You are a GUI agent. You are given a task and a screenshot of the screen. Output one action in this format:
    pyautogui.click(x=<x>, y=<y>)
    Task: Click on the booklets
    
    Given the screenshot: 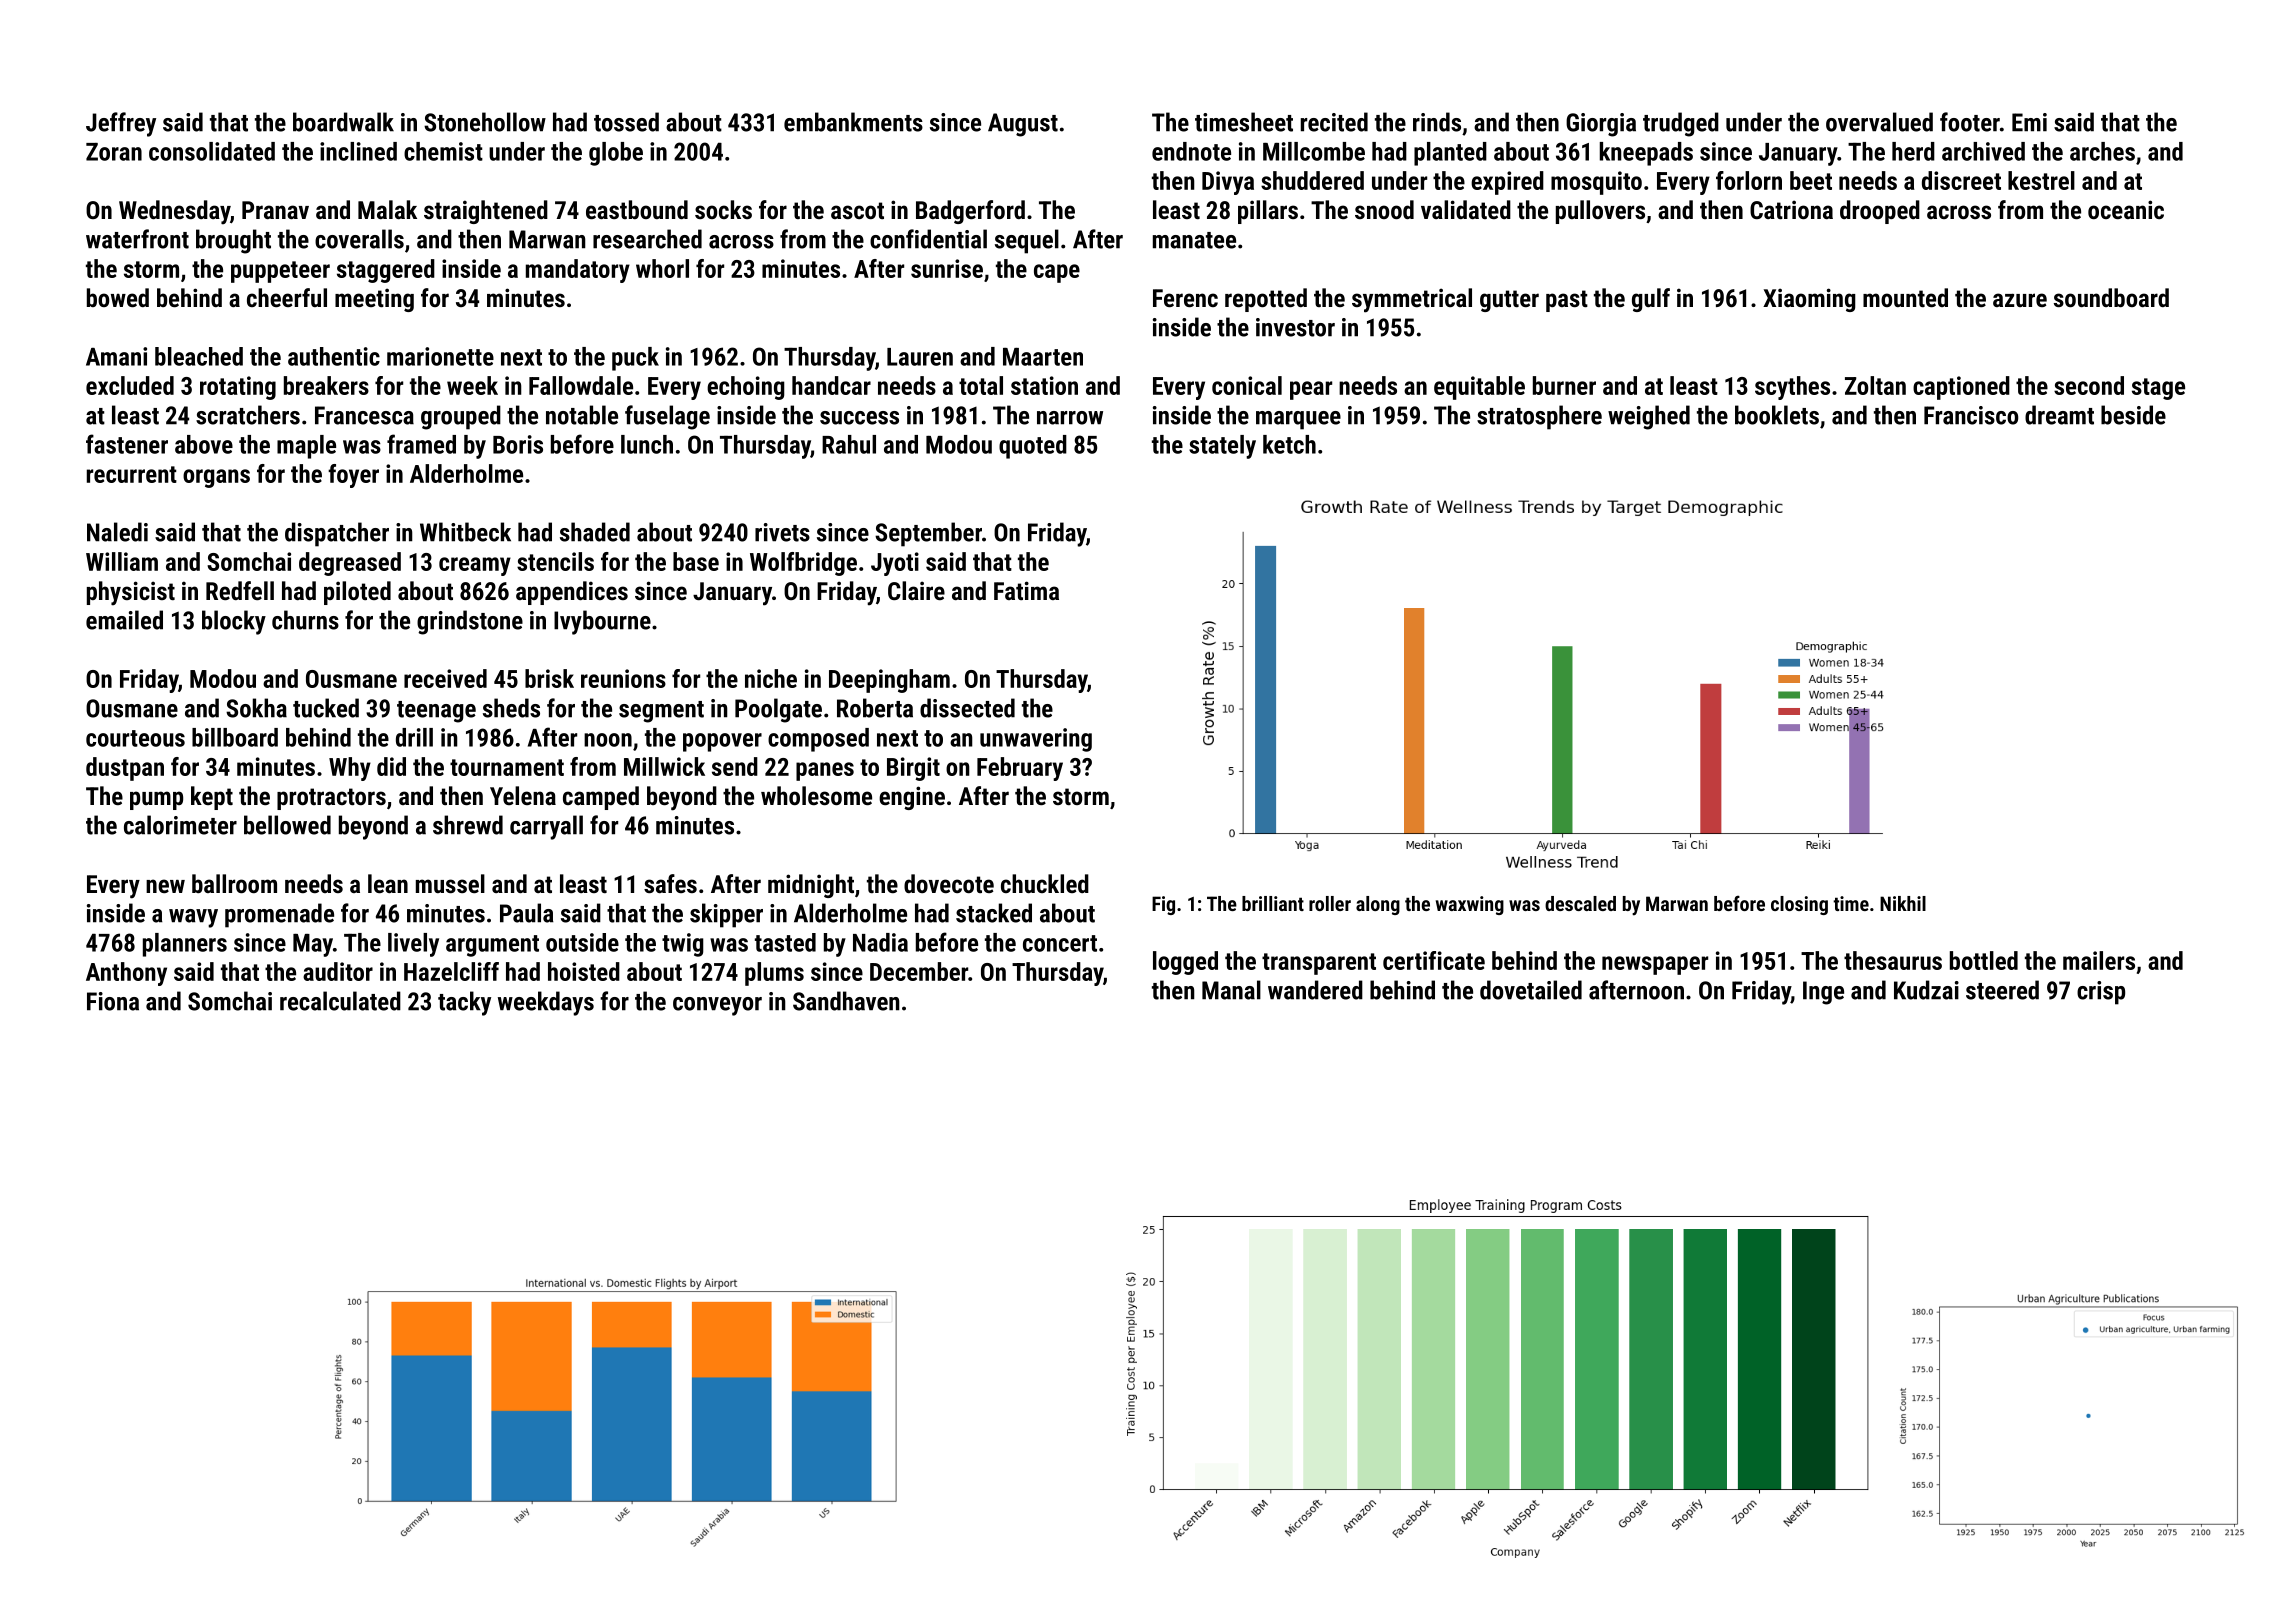 What is the action you would take?
    pyautogui.click(x=1777, y=415)
